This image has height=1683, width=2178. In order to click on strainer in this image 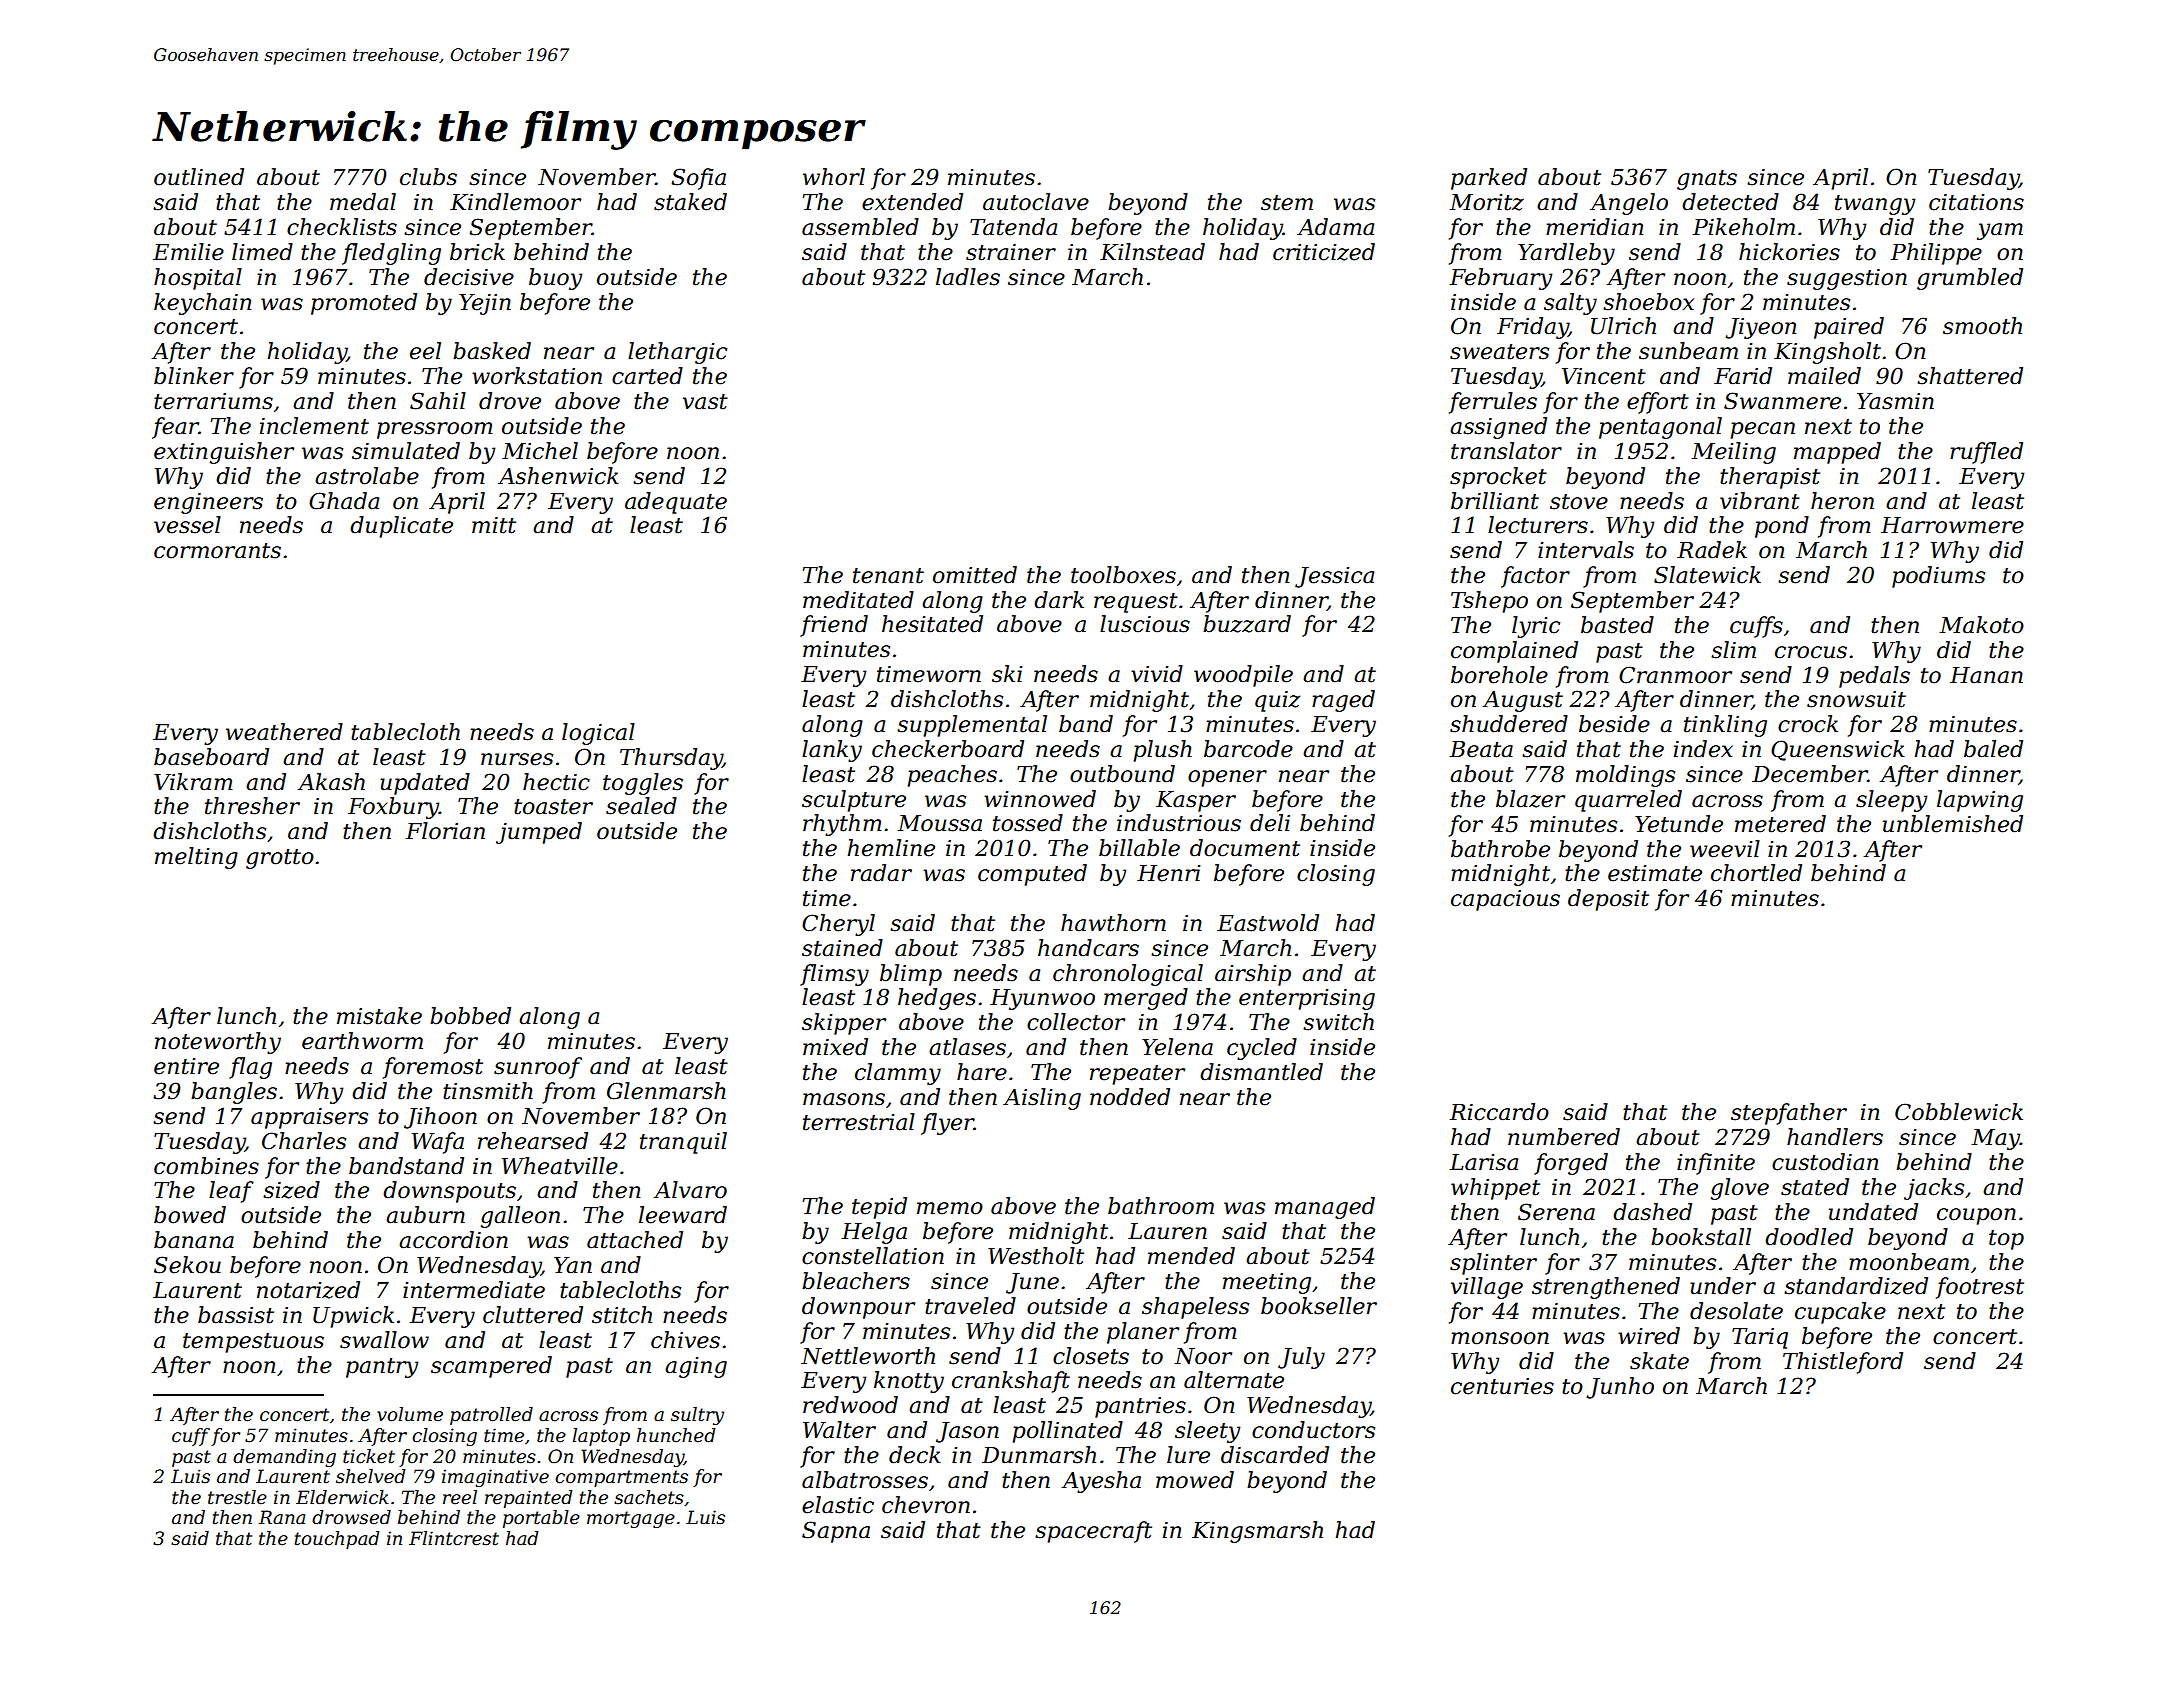, I will do `click(1011, 252)`.
